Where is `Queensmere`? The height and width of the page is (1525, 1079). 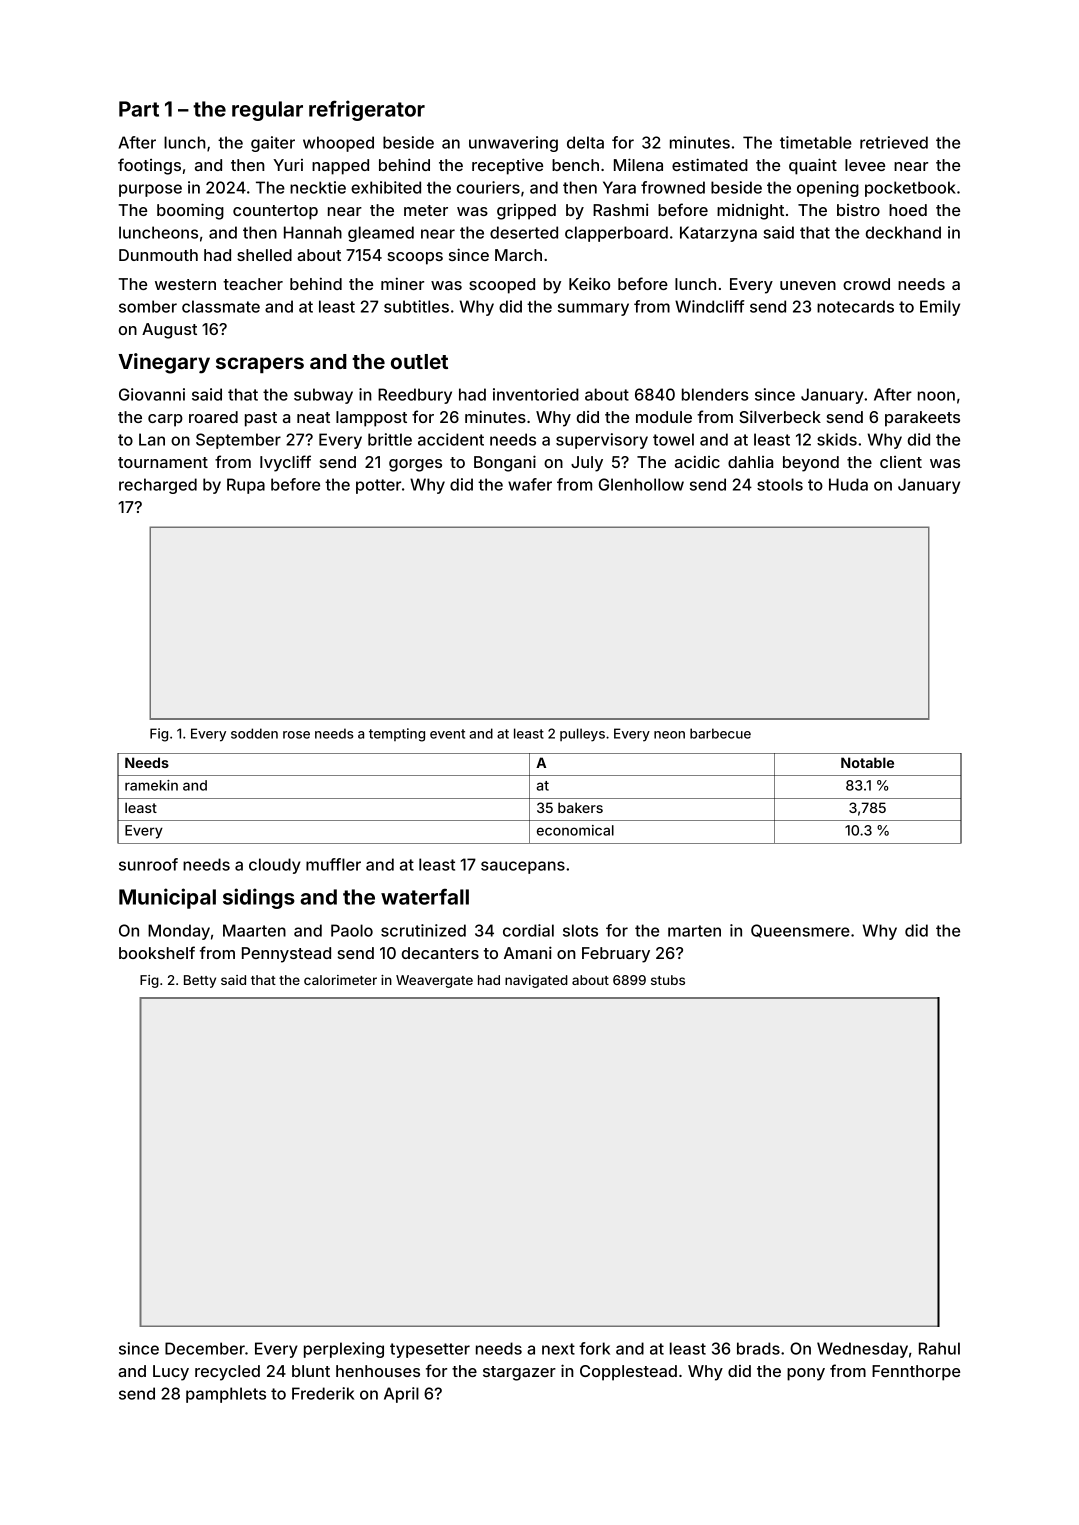
Queensmere is located at coordinates (800, 931).
